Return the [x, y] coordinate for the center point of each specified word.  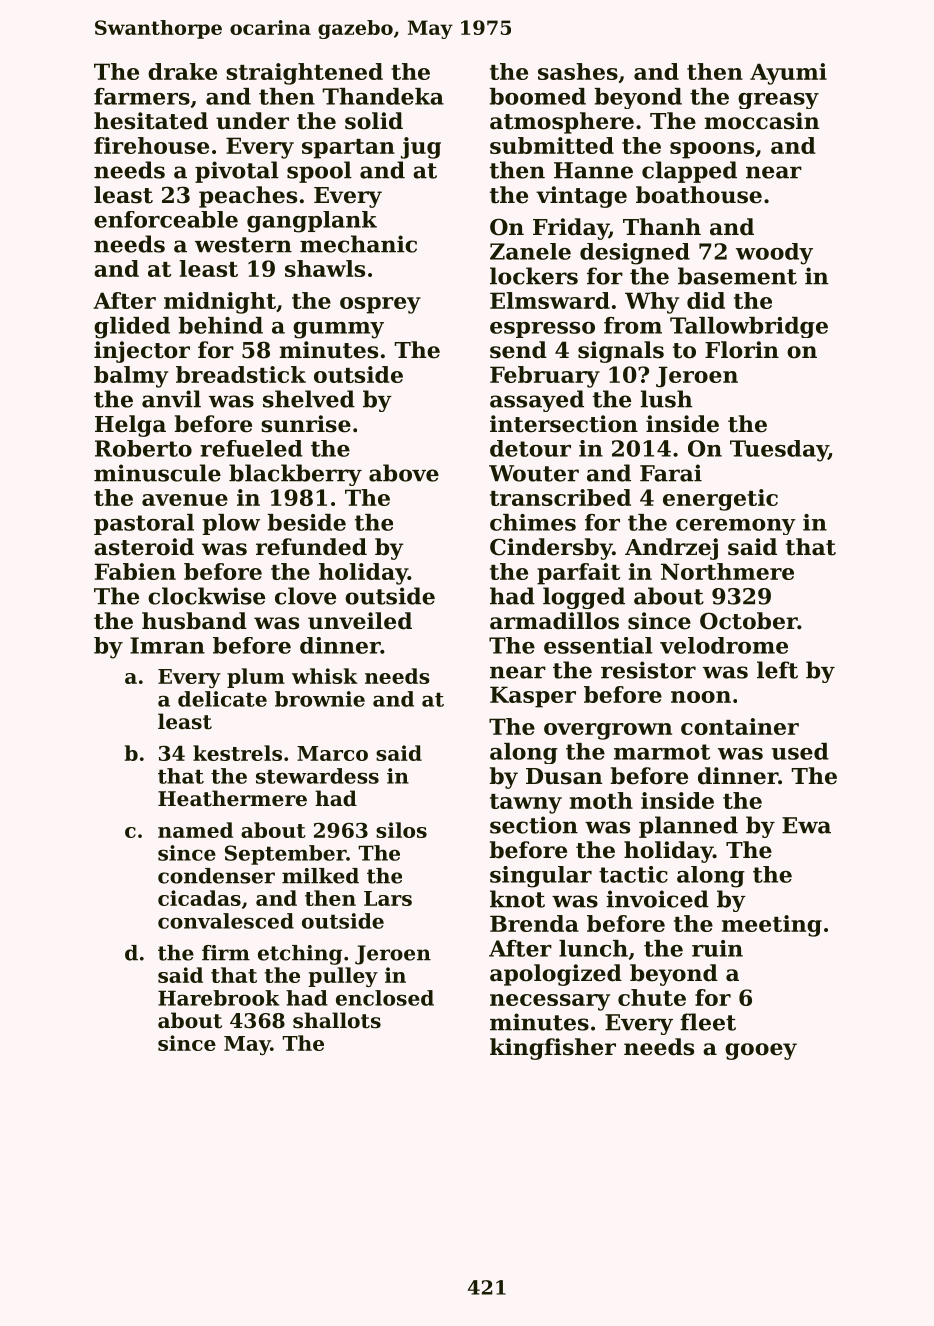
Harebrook [219, 998]
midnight [220, 303]
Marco [332, 753]
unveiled [360, 621]
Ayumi [788, 74]
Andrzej [671, 549]
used [800, 751]
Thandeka [383, 96]
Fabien [135, 571]
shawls [325, 268]
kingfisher [553, 1049]
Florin [742, 350]
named [195, 830]
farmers [142, 96]
